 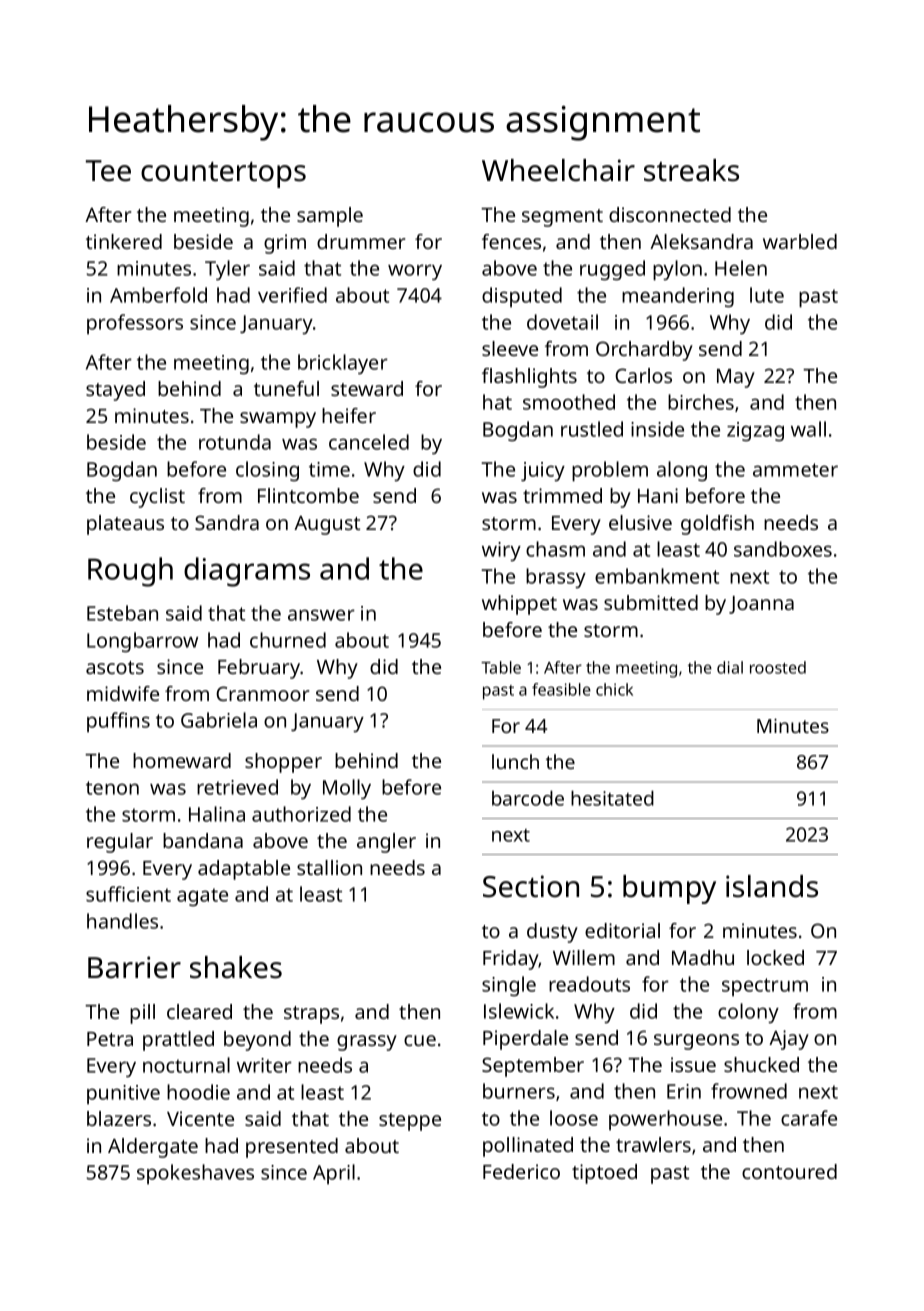 What do you see at coordinates (263, 693) in the image?
I see `Cranmoor` at bounding box center [263, 693].
